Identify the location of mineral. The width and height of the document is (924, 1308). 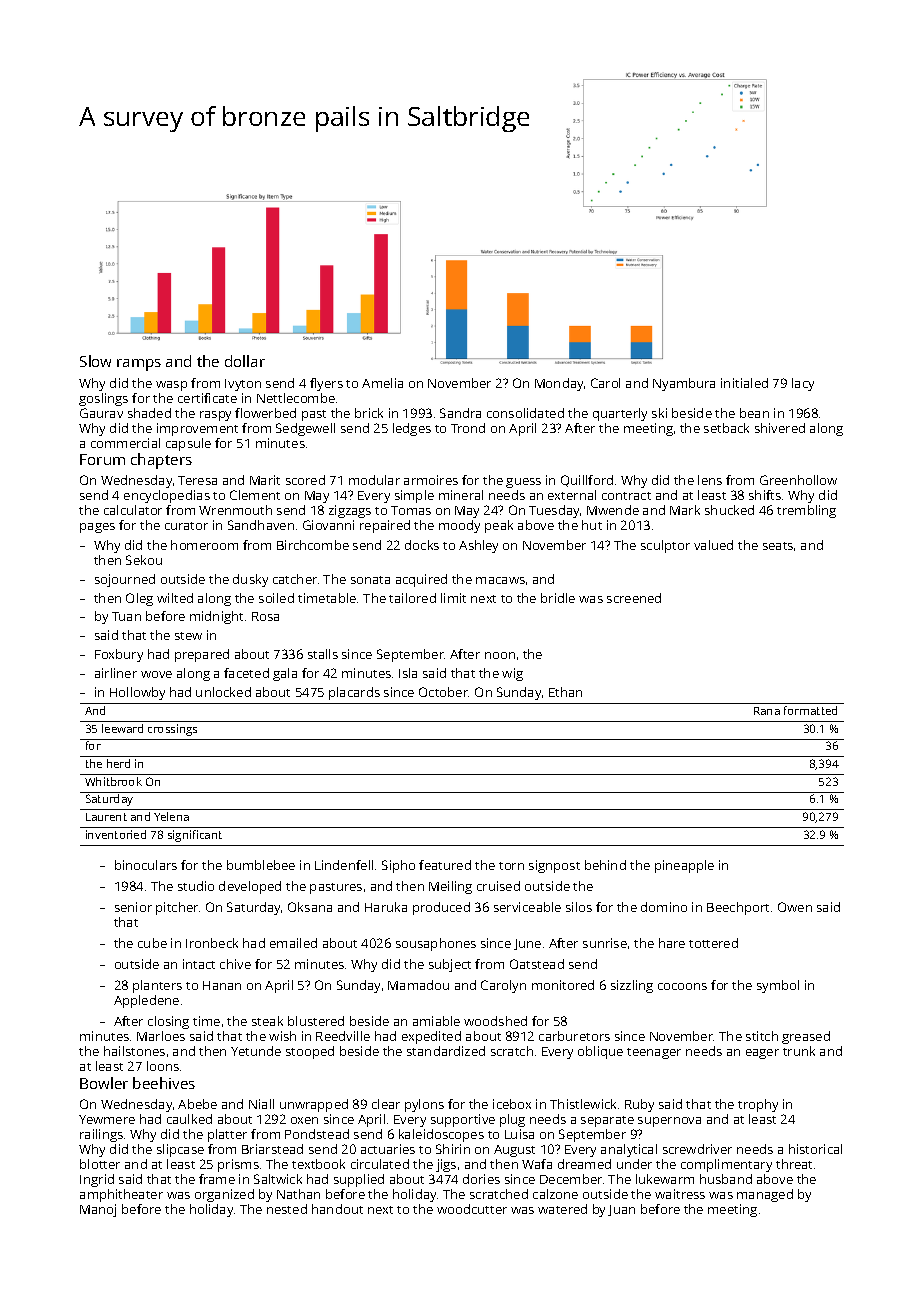
(461, 495).
